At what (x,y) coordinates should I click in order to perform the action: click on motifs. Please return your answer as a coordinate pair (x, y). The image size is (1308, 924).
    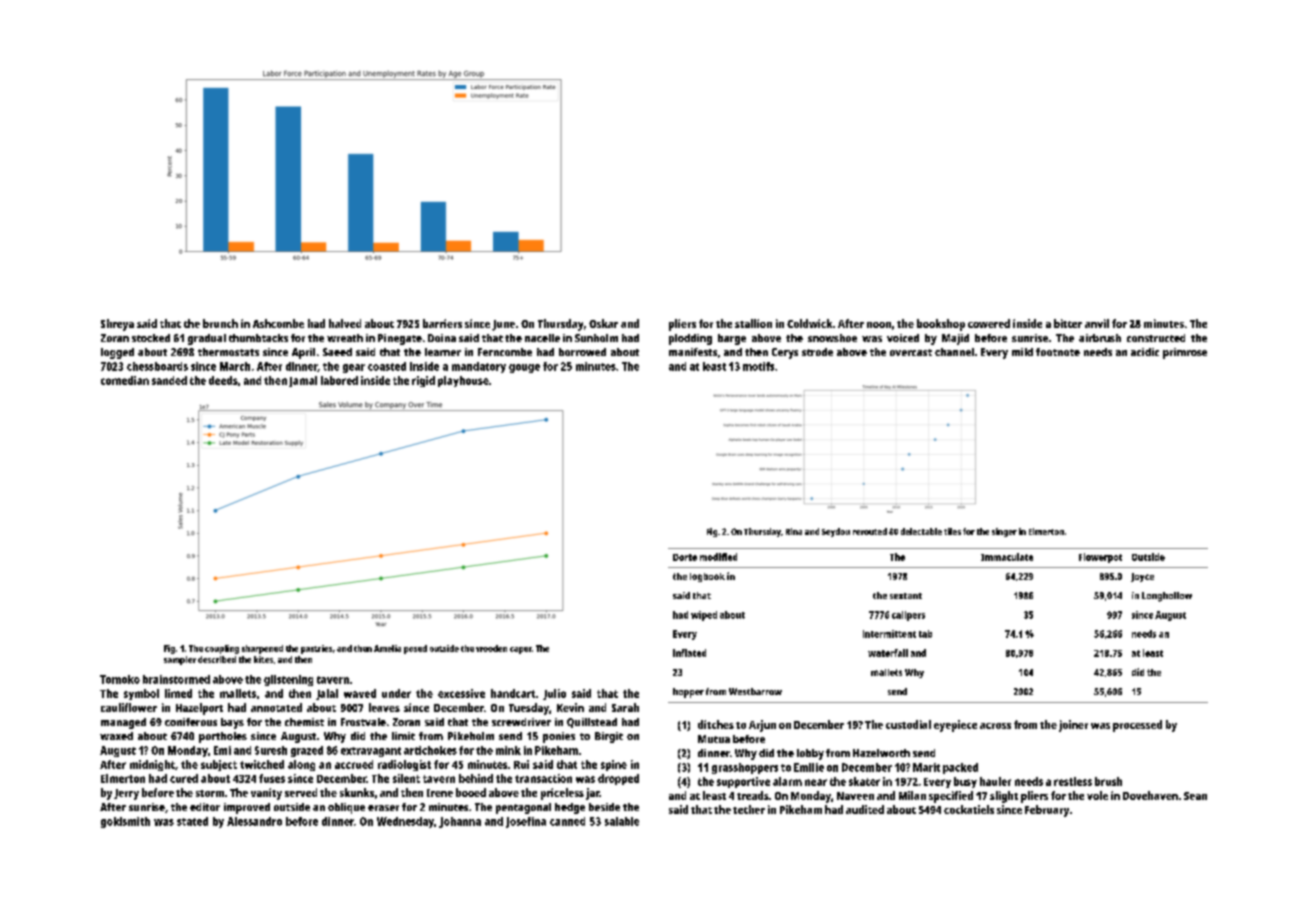
    Looking at the image, I should click on (758, 366).
